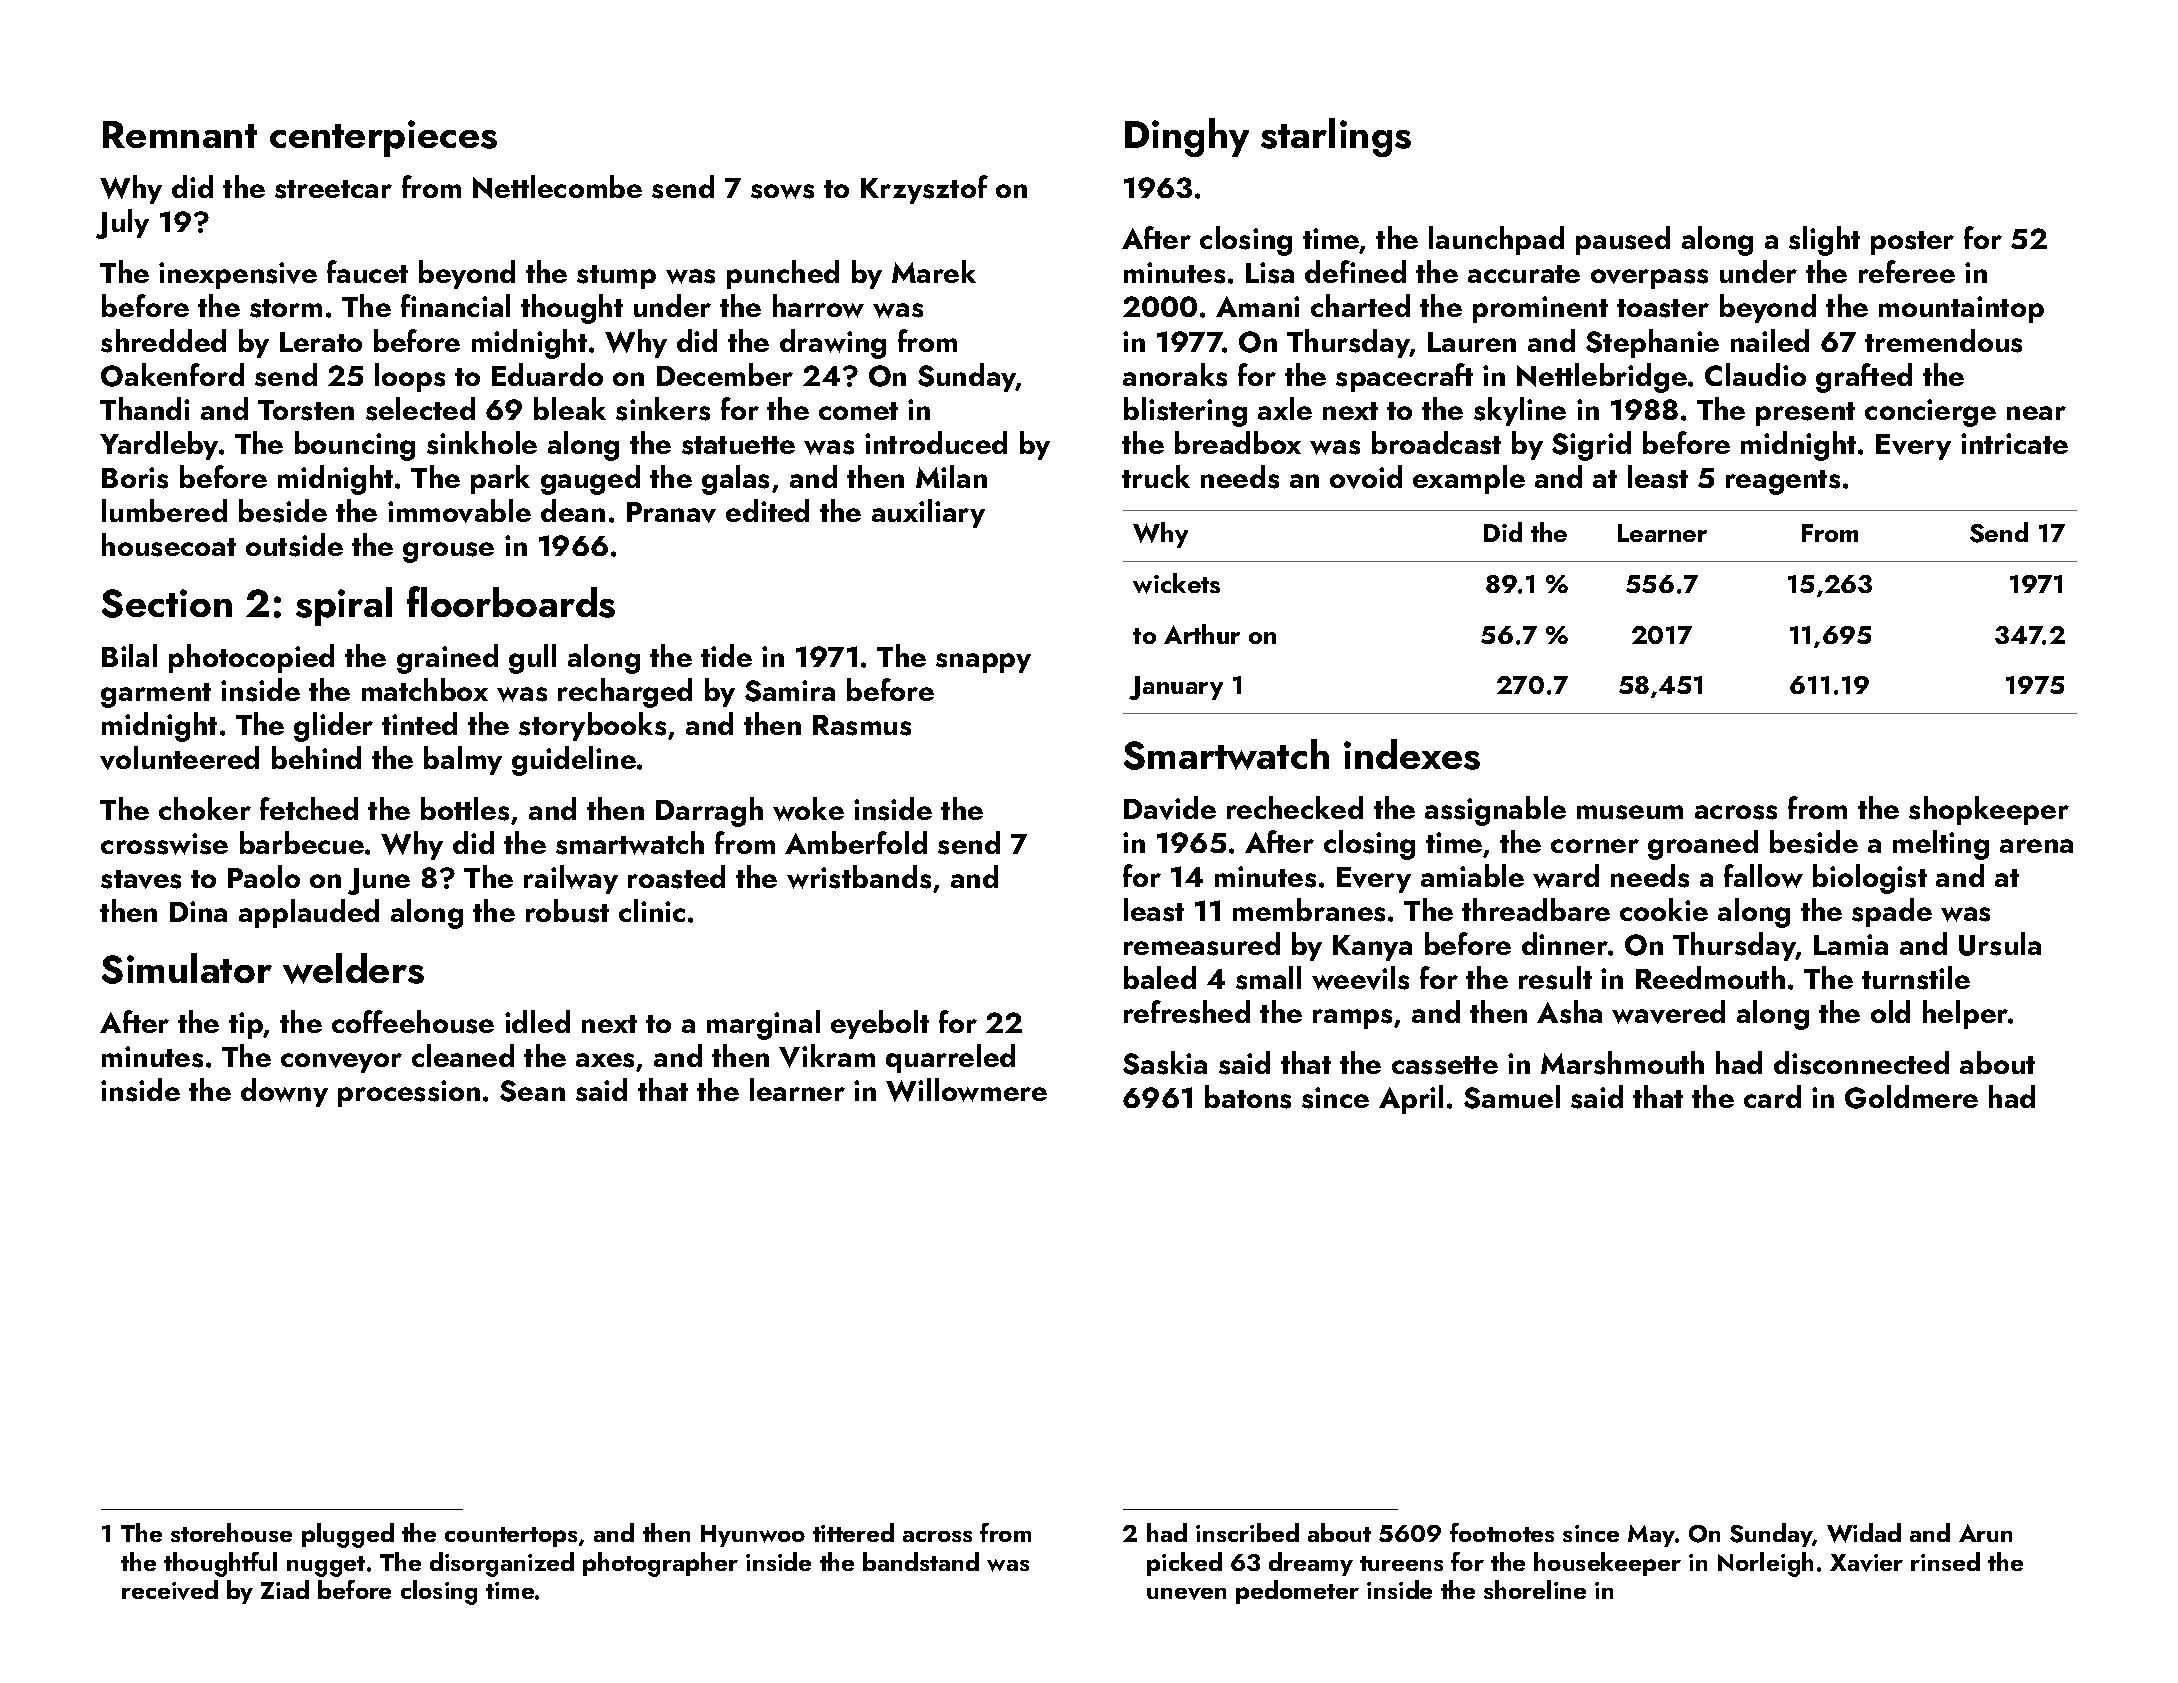 The width and height of the screenshot is (2178, 1683). Describe the element at coordinates (966, 1090) in the screenshot. I see `Willowmere` at that location.
